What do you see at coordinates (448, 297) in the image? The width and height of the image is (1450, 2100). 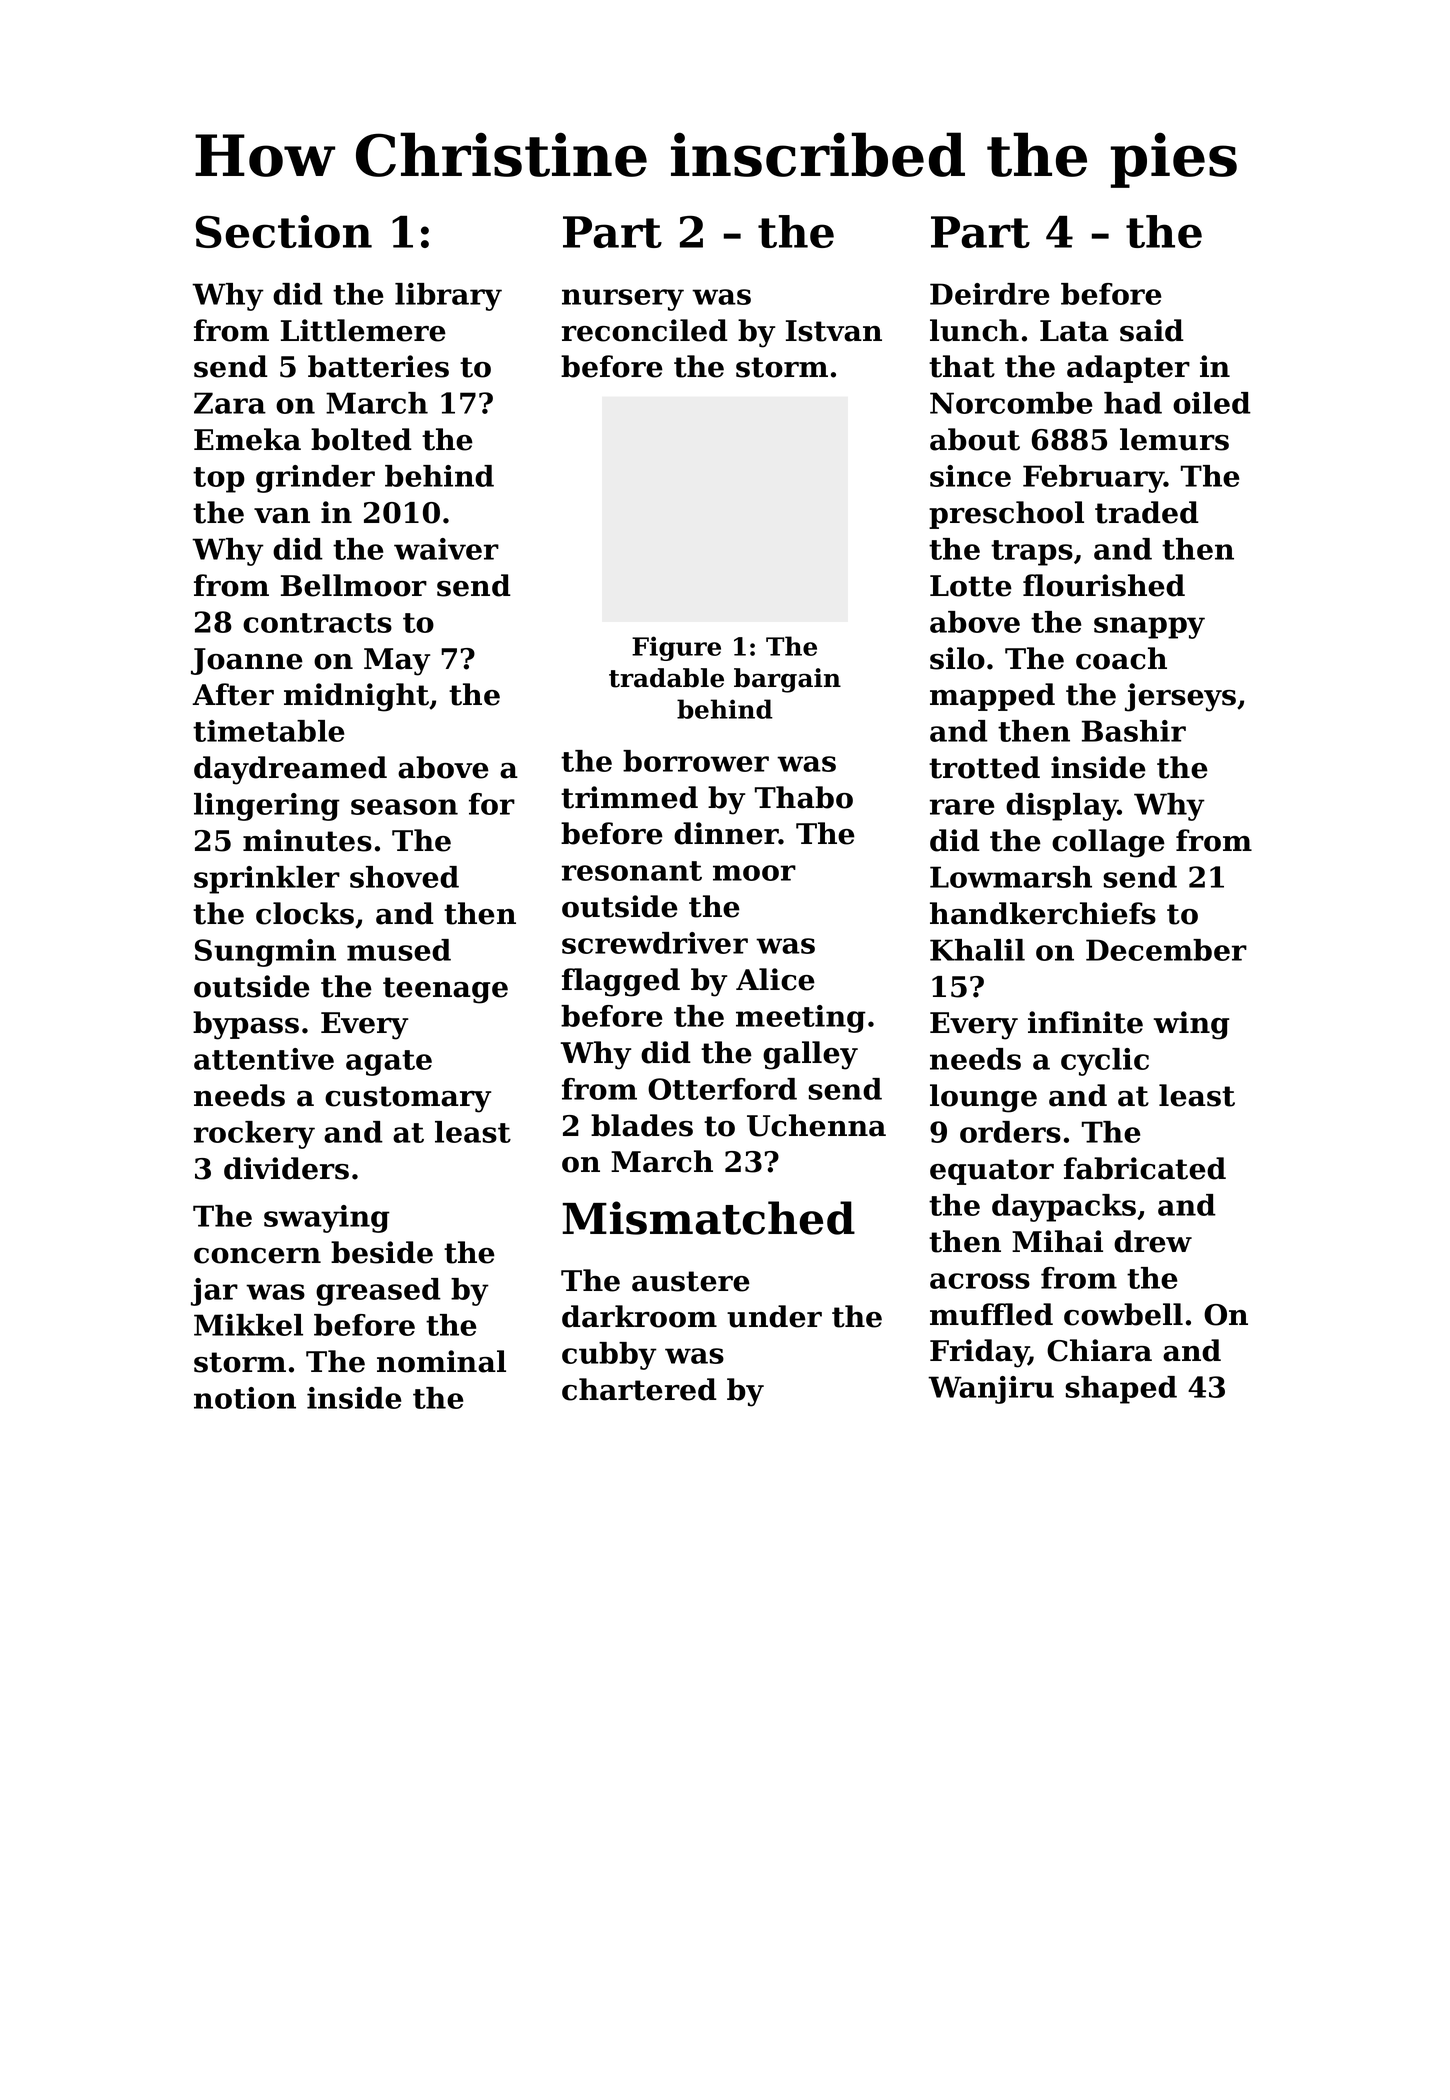 I see `library` at bounding box center [448, 297].
